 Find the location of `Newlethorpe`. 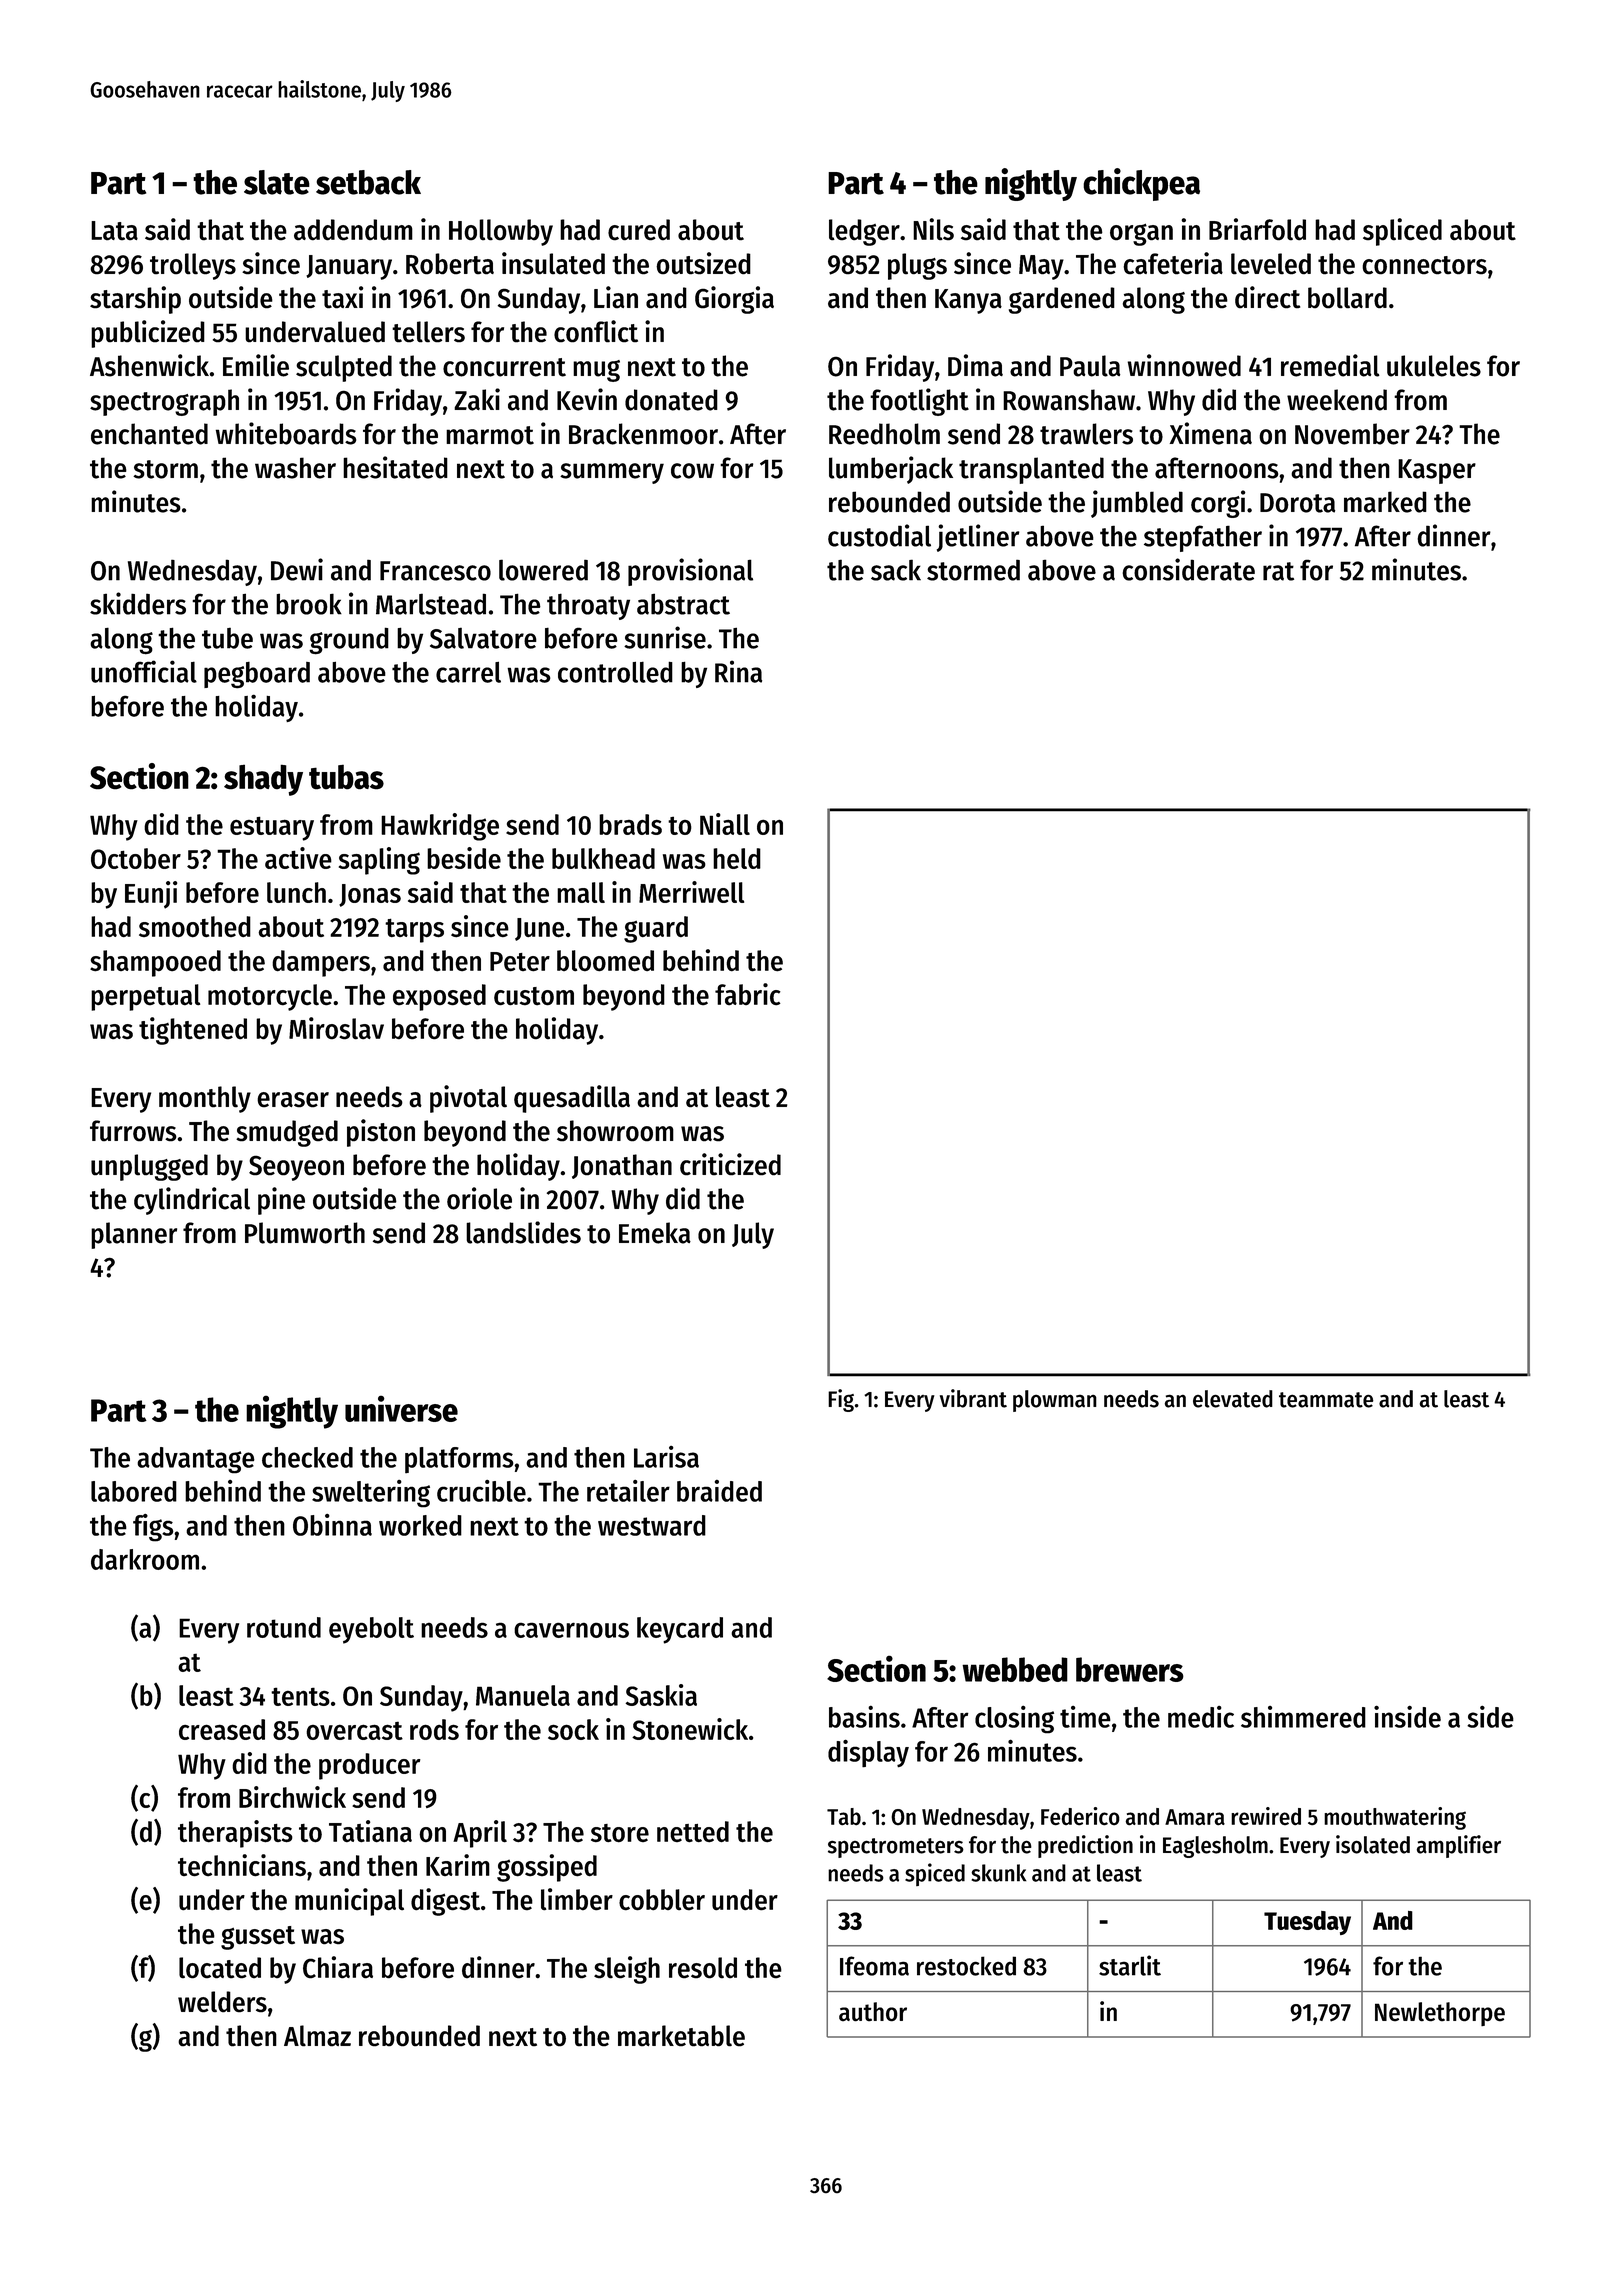

Newlethorpe is located at coordinates (1440, 2014).
